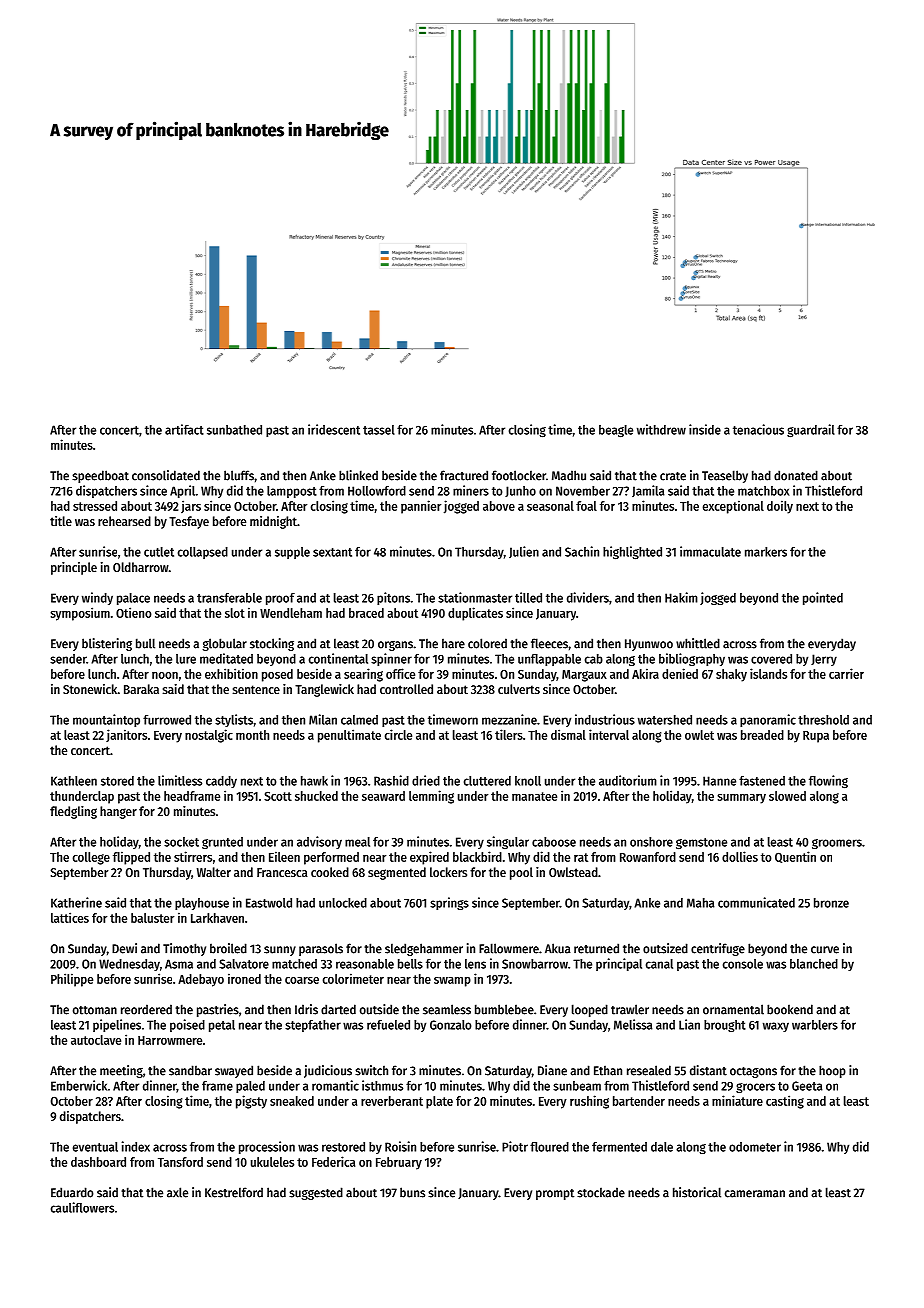 This image has width=924, height=1308. I want to click on tassel, so click(379, 430).
